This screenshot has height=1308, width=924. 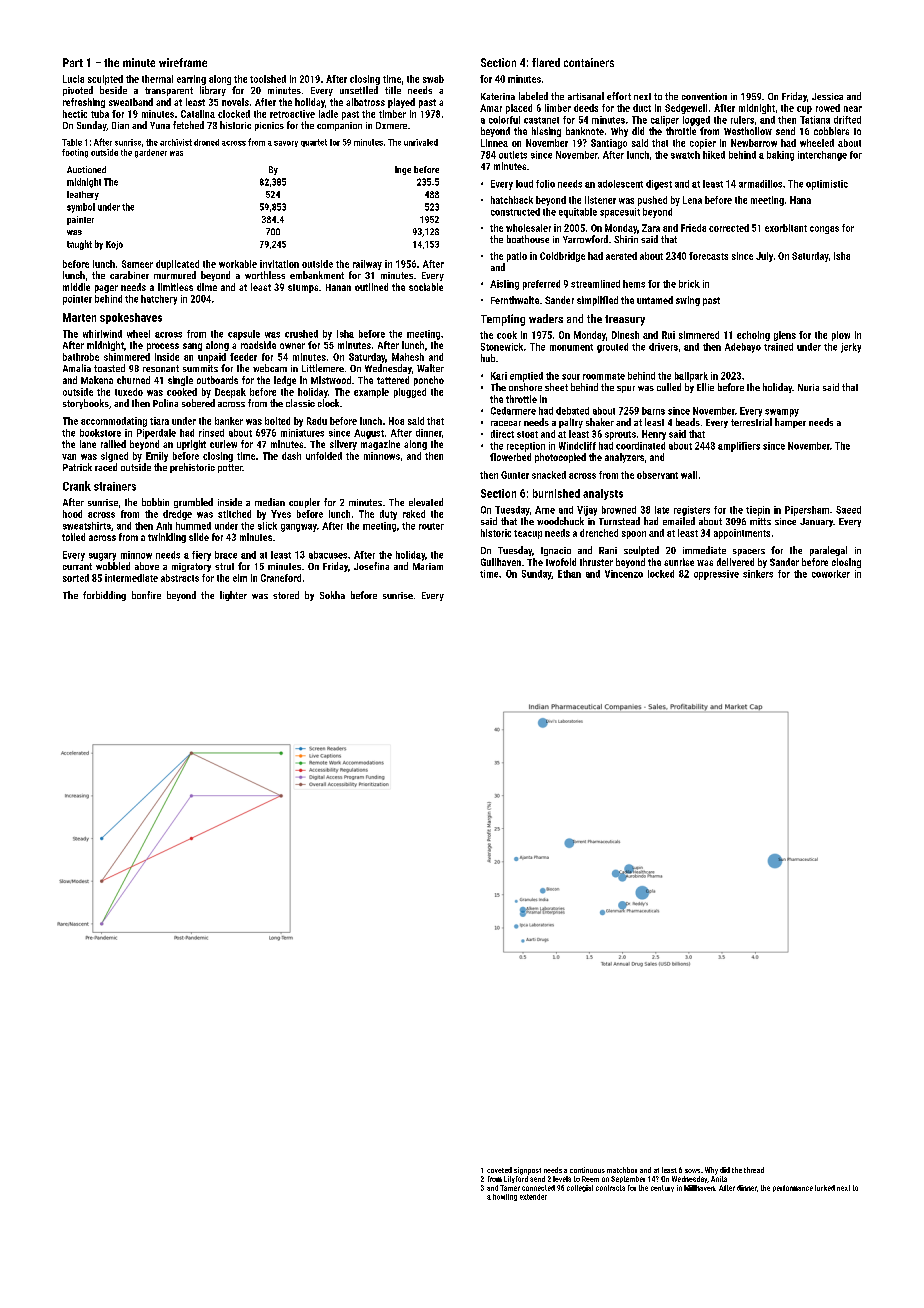 I want to click on leathery, so click(x=83, y=195).
